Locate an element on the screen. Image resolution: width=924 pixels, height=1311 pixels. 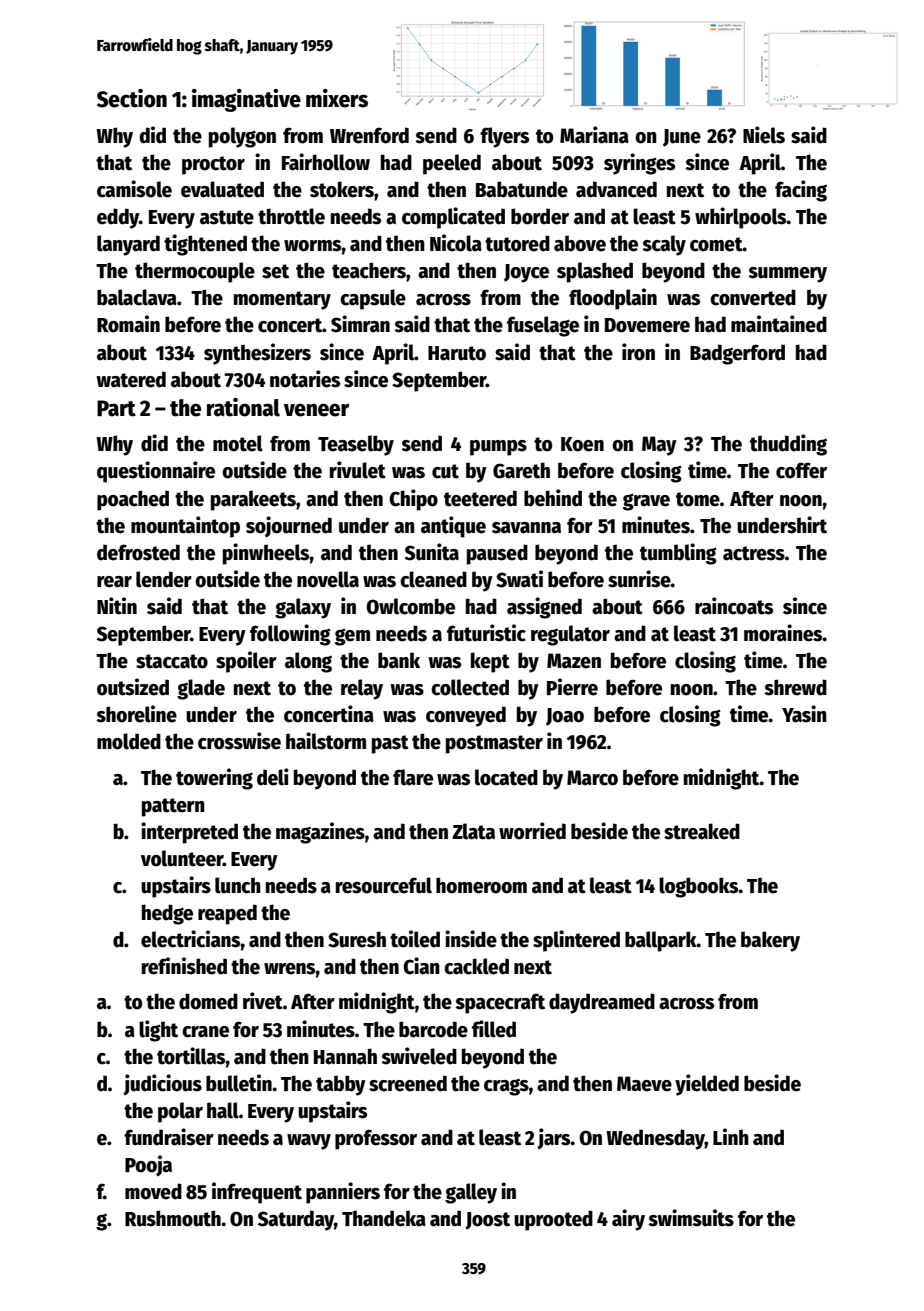
light is located at coordinates (158, 1031).
